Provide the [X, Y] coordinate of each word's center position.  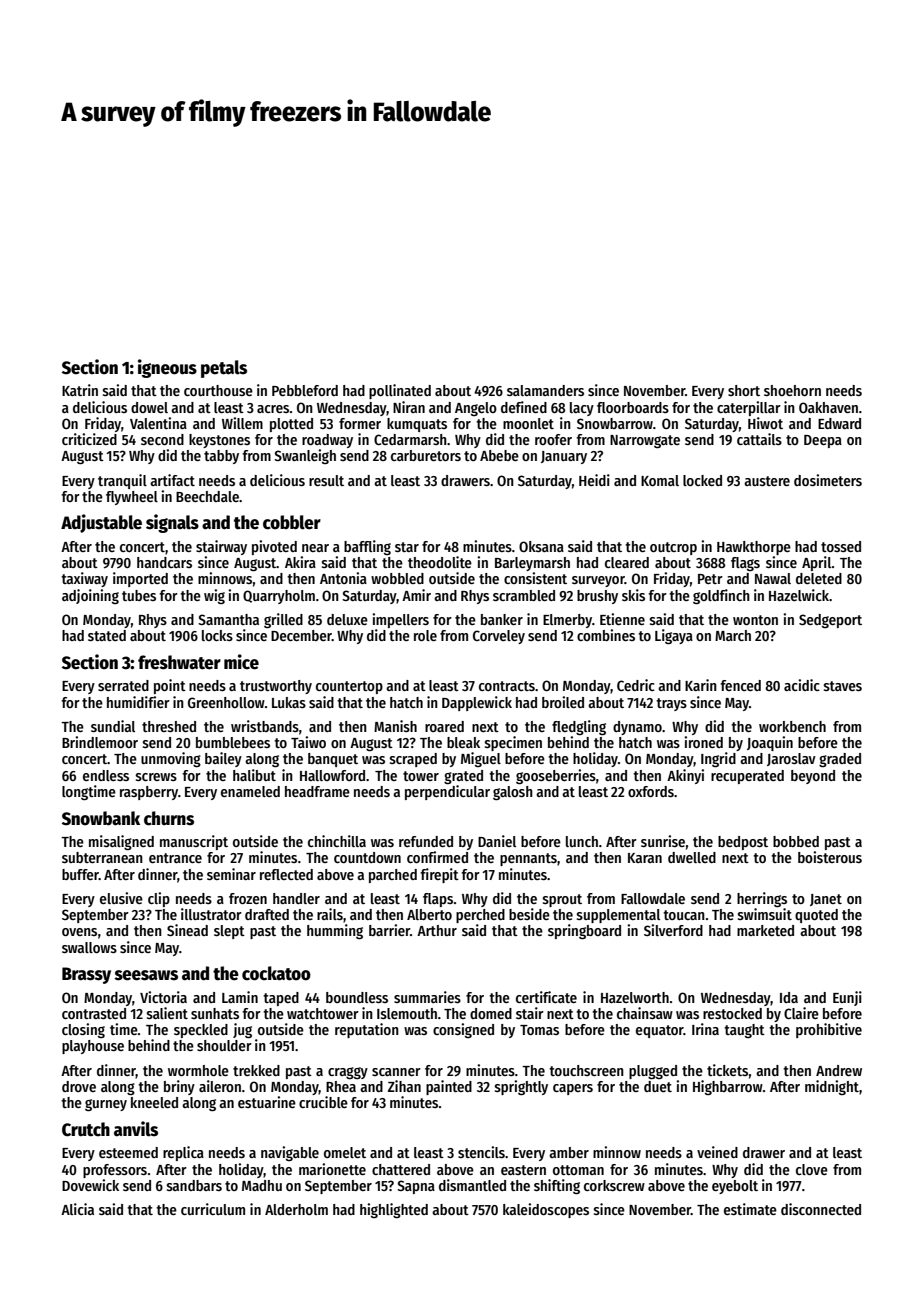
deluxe [347, 619]
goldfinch [721, 596]
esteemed [128, 1152]
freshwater [179, 662]
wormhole [198, 1070]
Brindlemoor [100, 742]
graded [840, 760]
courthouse [218, 390]
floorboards [633, 407]
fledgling [579, 727]
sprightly [521, 1087]
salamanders [545, 390]
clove [812, 1169]
